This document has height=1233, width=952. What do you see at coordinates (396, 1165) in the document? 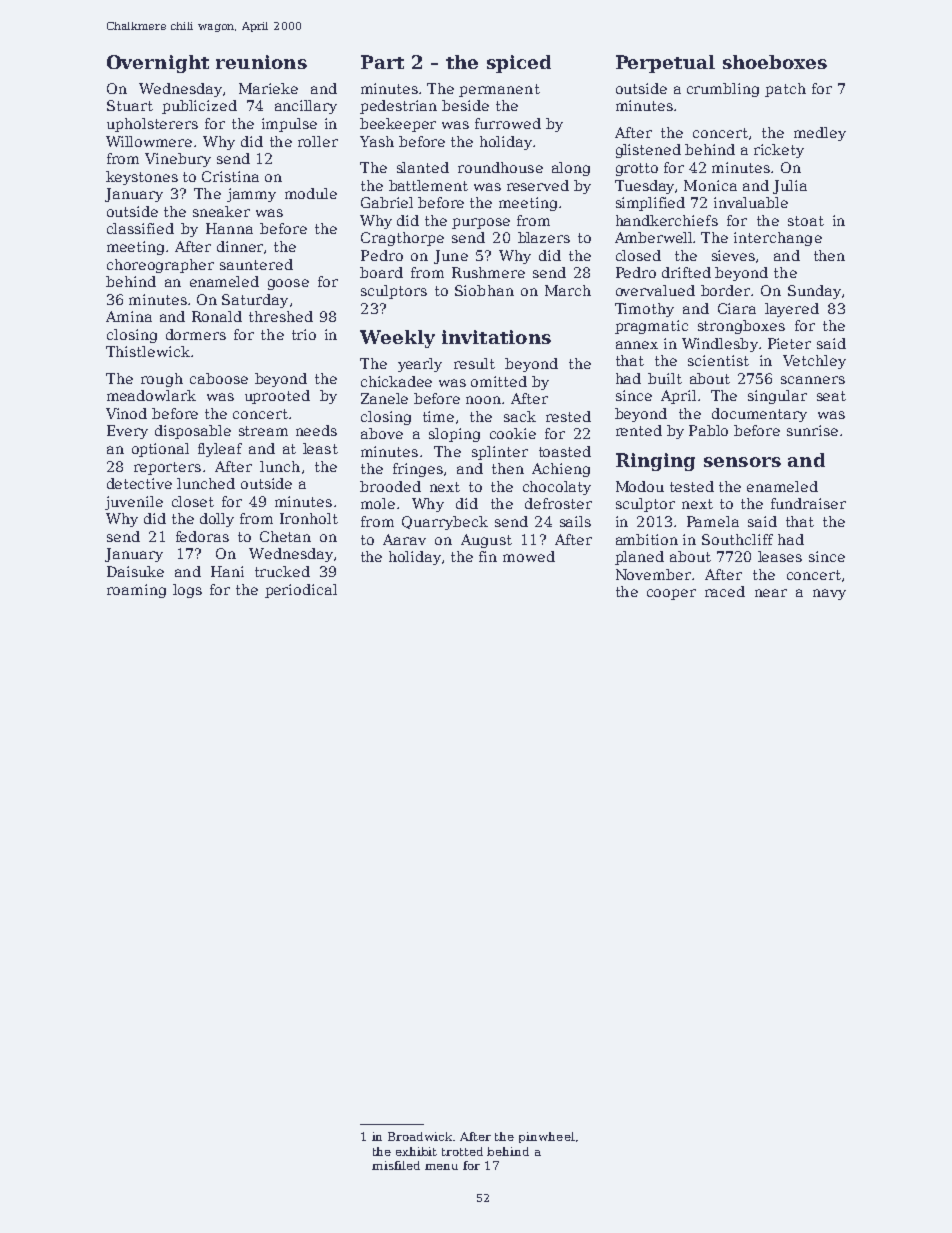
I see `misfiled` at bounding box center [396, 1165].
